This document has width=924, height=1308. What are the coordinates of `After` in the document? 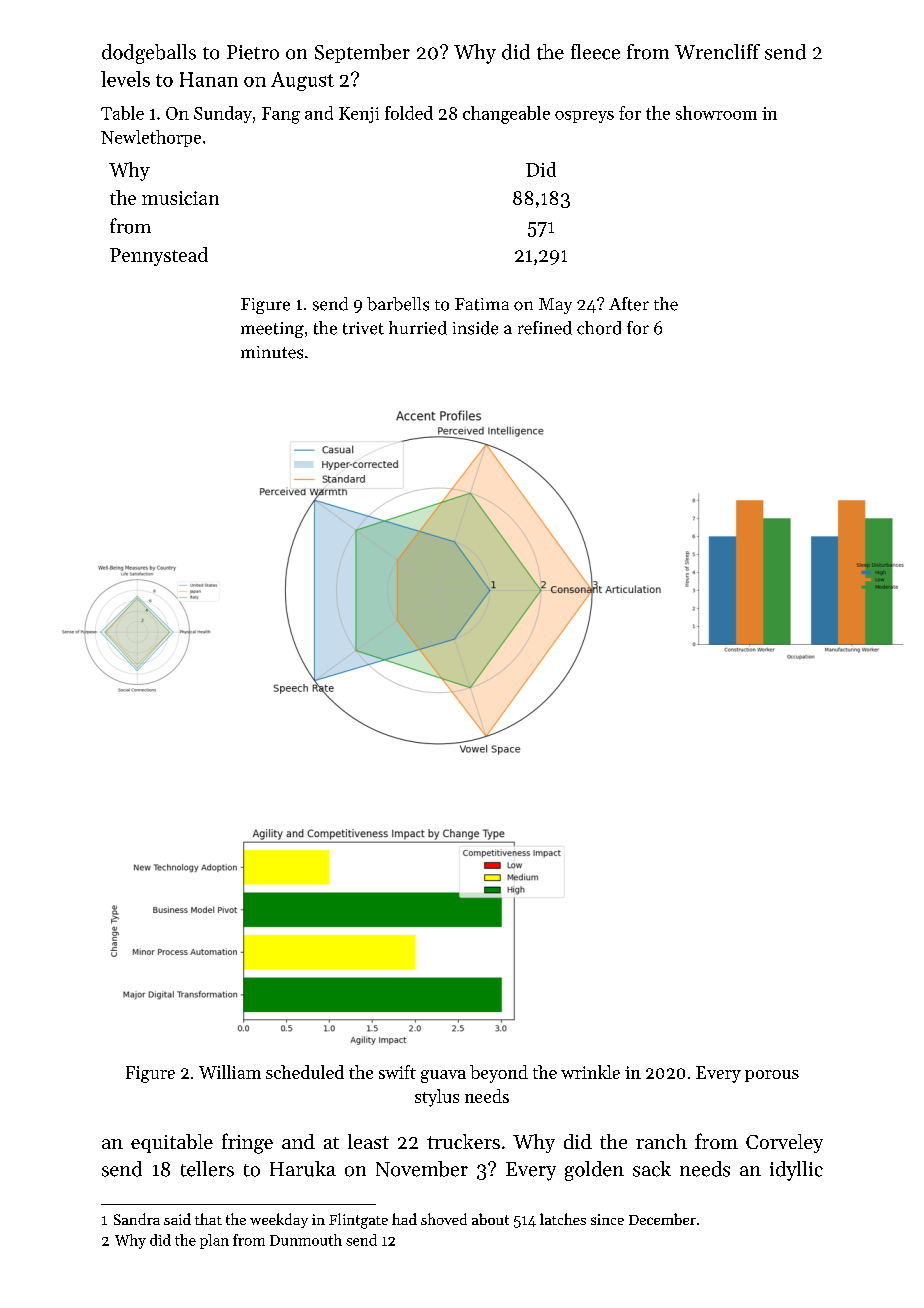 It's located at (629, 304).
